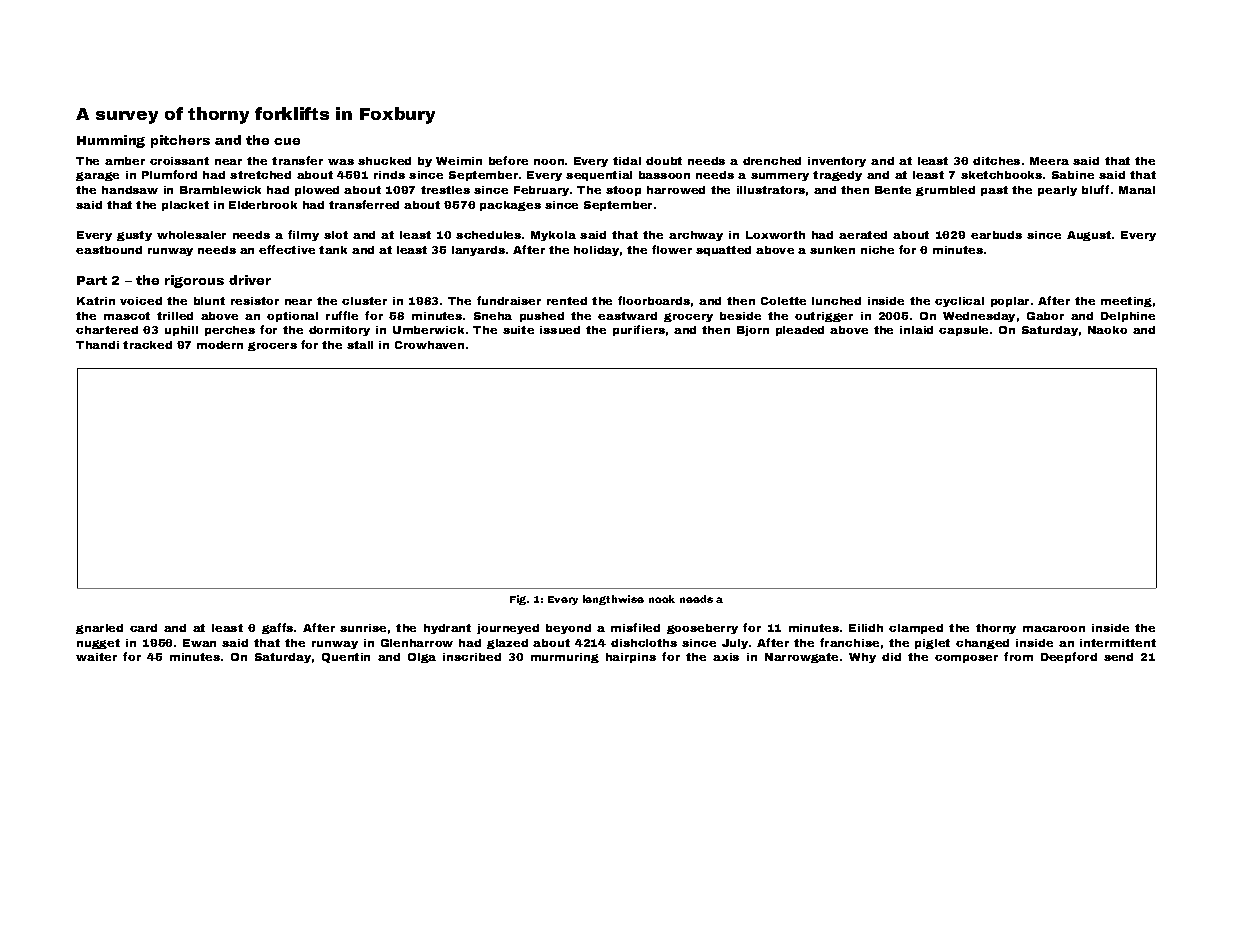  What do you see at coordinates (996, 161) in the image?
I see `ditches` at bounding box center [996, 161].
